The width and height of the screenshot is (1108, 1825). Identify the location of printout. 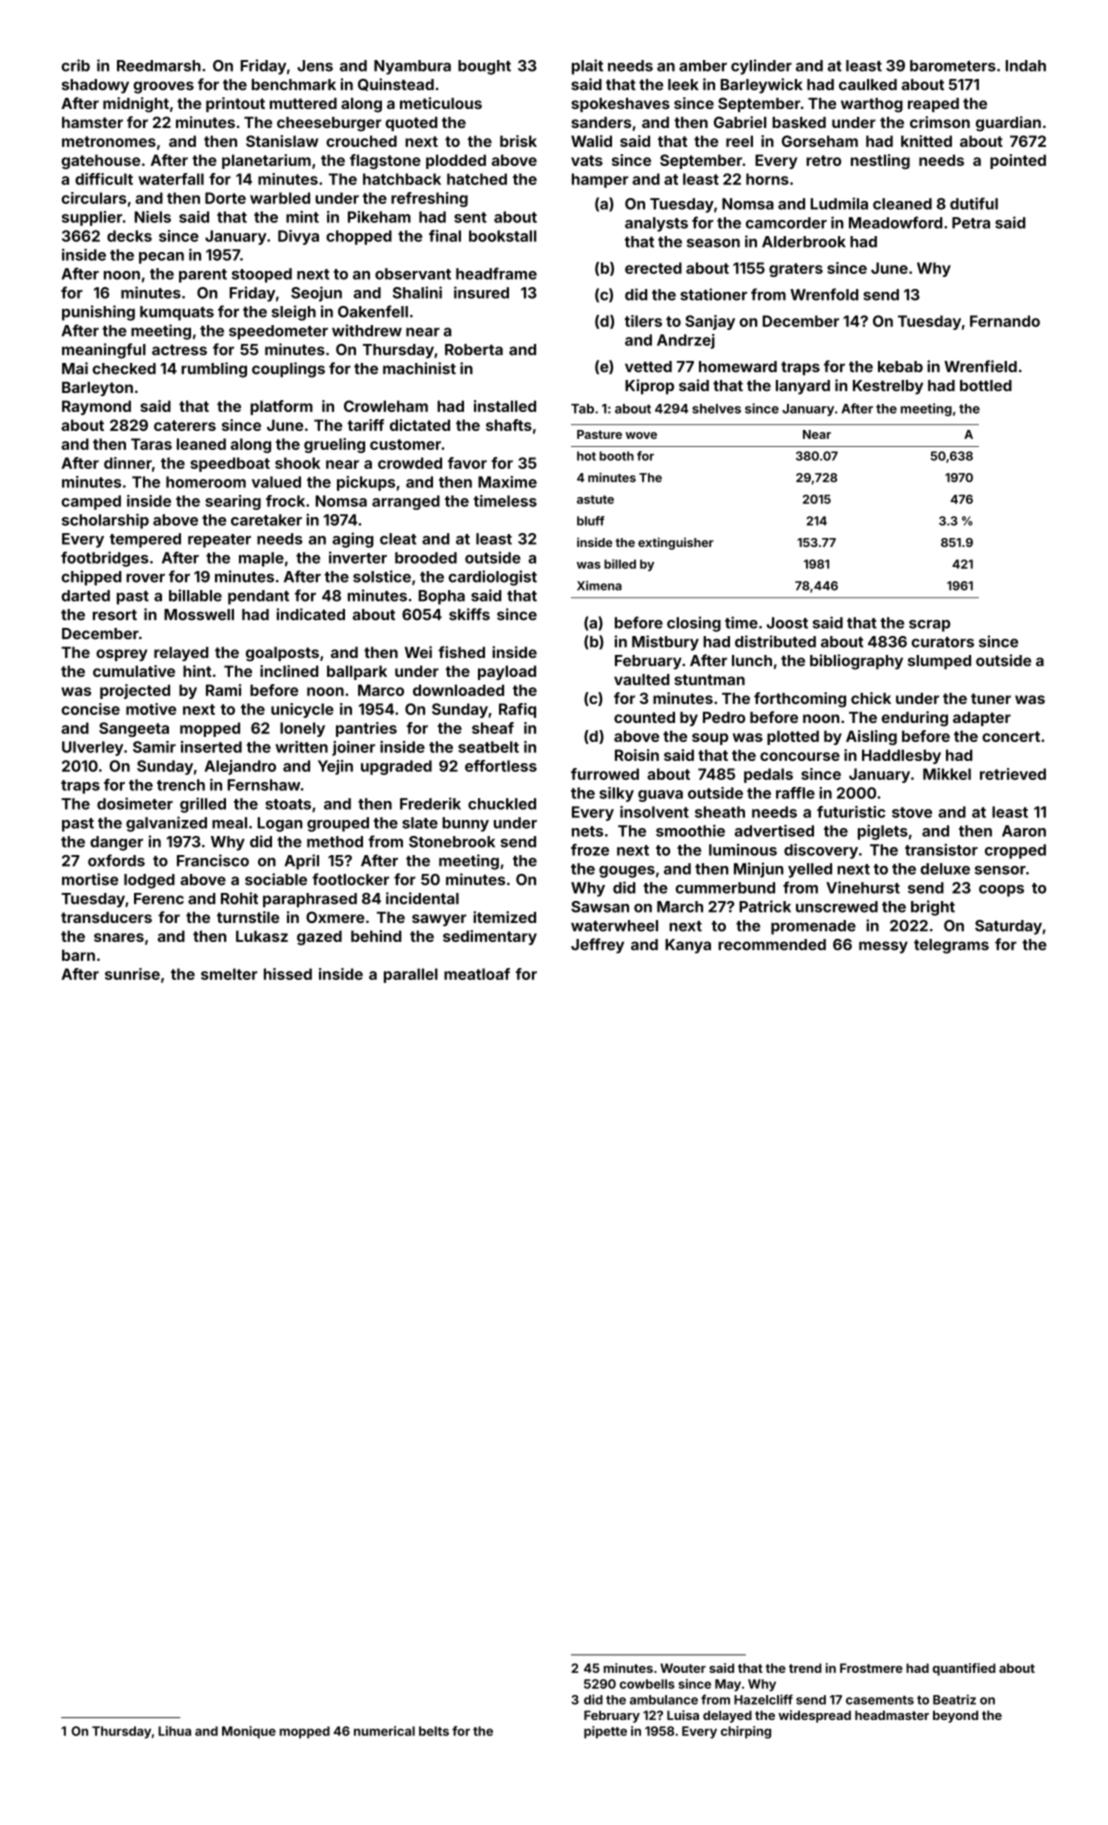
(235, 104).
